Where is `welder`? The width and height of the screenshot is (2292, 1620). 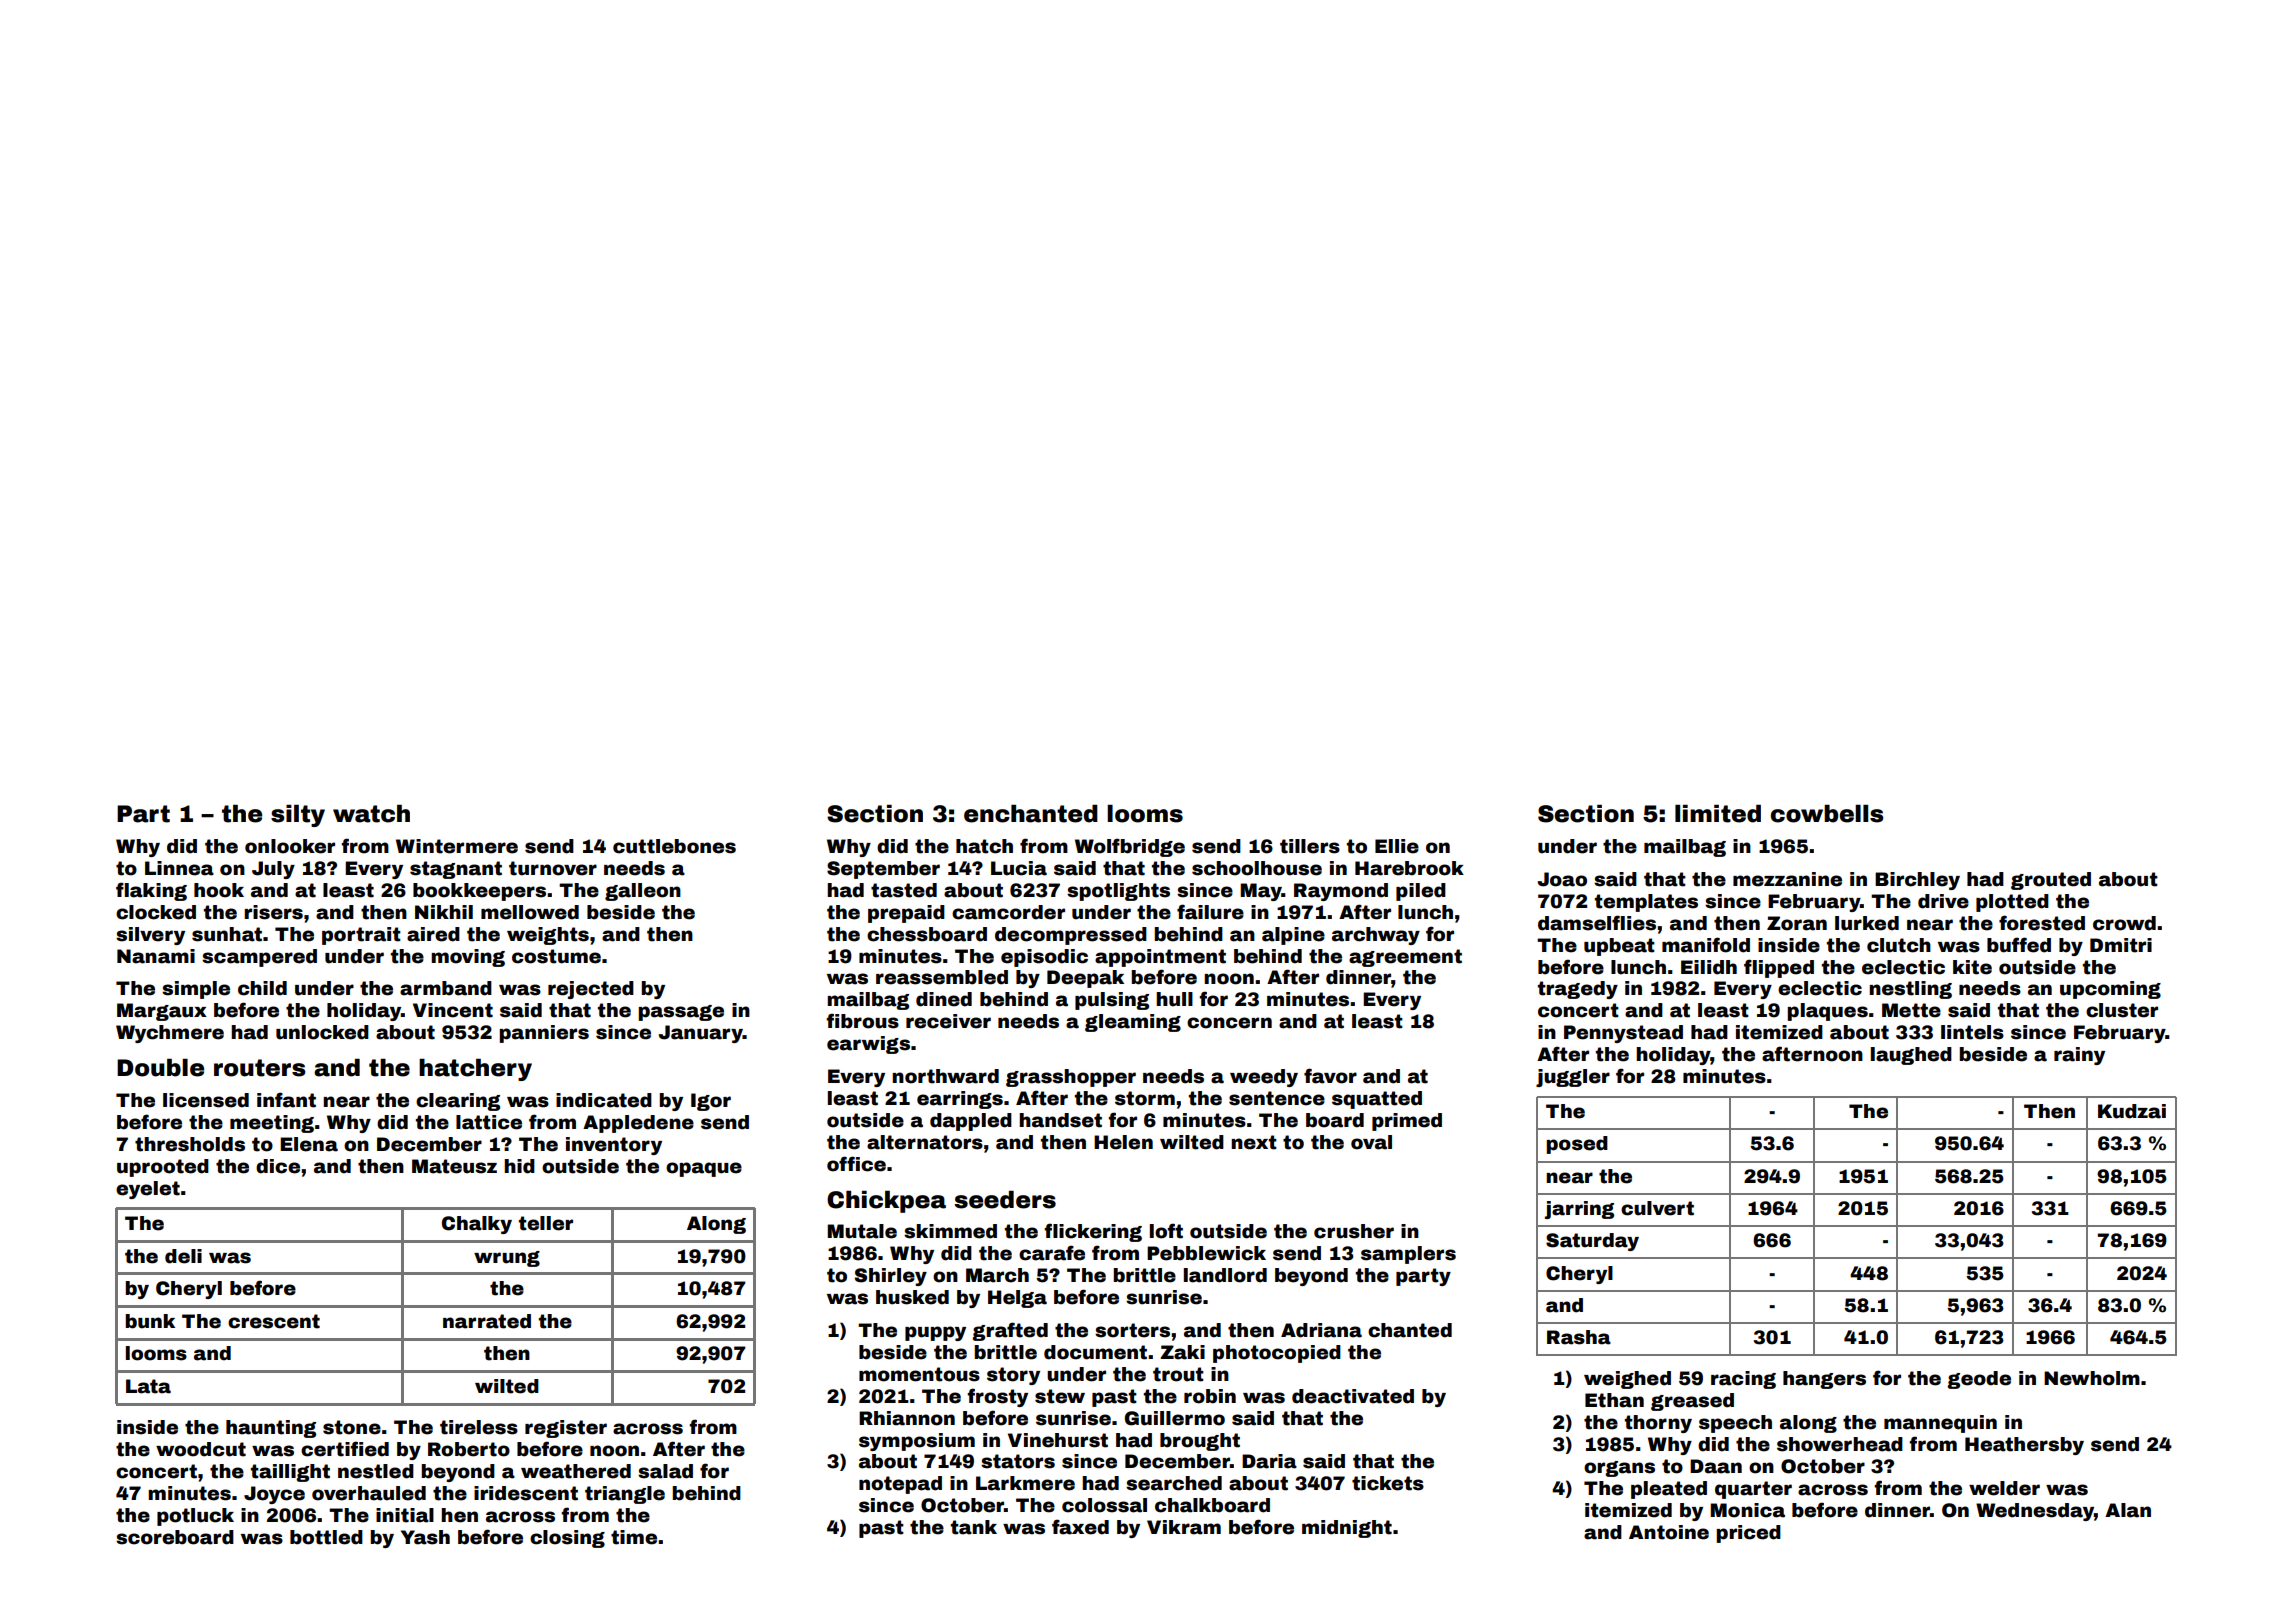
welder is located at coordinates (2004, 1488).
